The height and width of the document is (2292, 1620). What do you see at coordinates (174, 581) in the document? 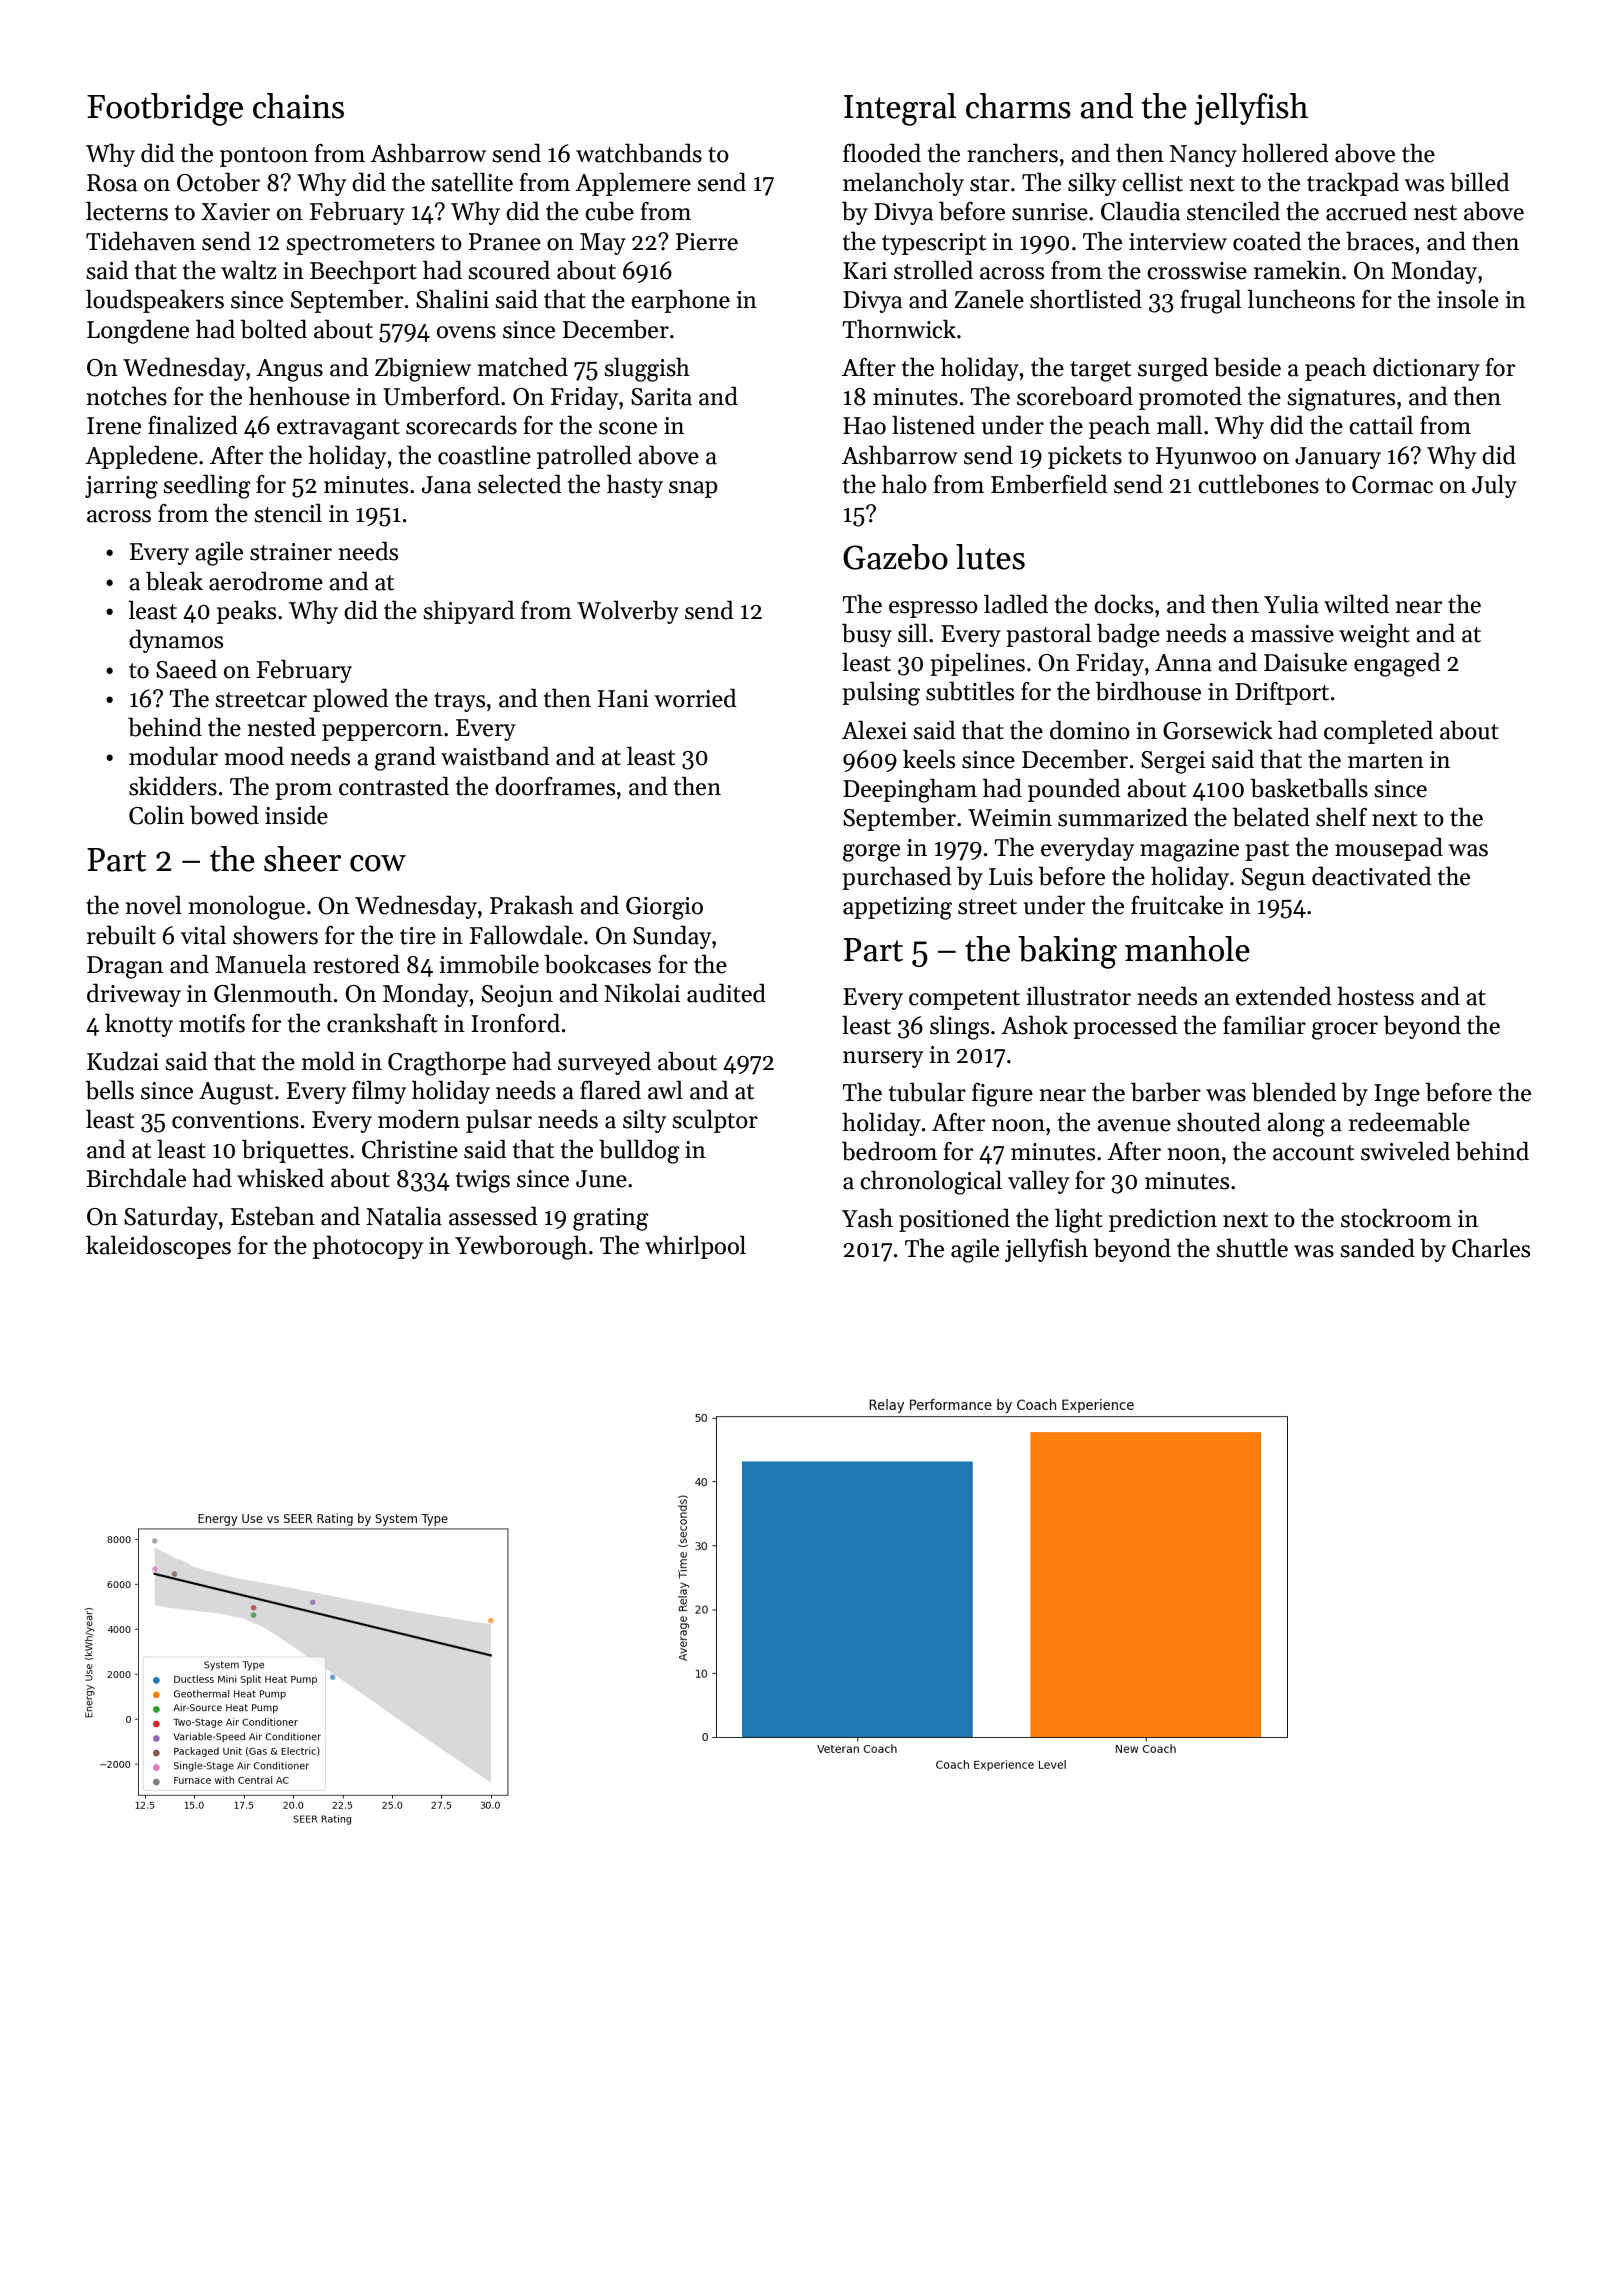
I see `bleak` at bounding box center [174, 581].
